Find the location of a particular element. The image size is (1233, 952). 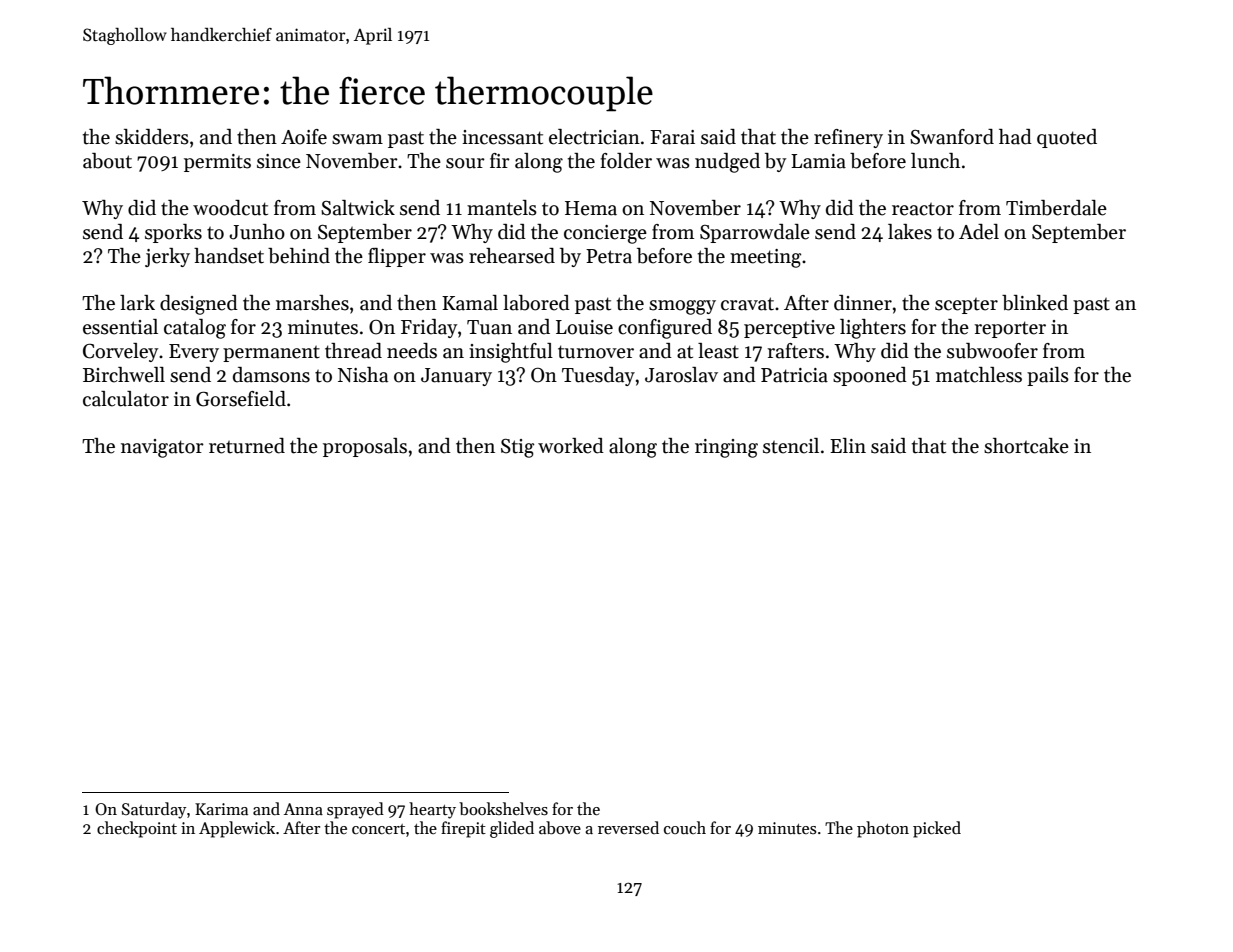

Stig is located at coordinates (517, 448).
